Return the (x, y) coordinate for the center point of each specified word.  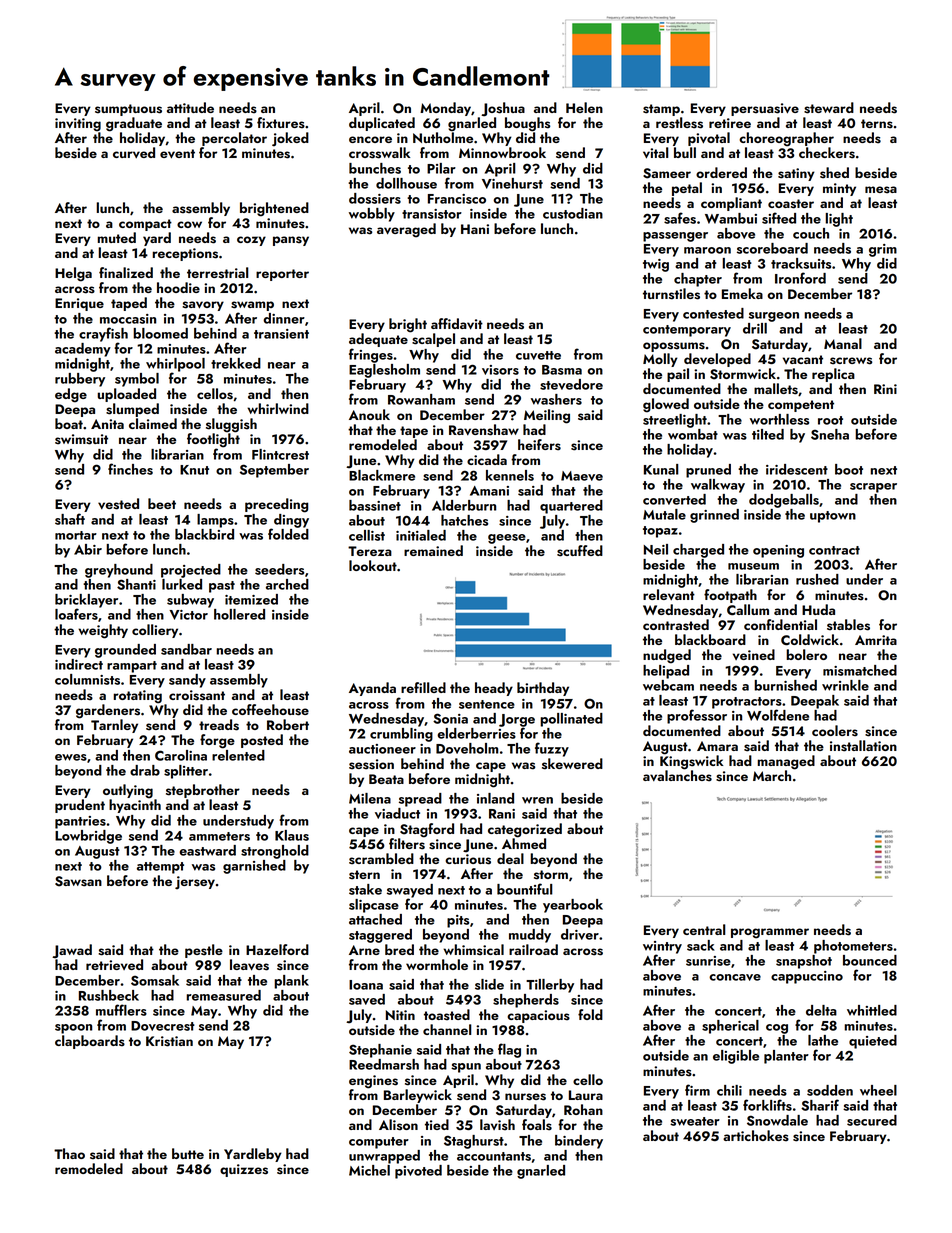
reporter (282, 275)
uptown (833, 517)
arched (287, 584)
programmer (770, 933)
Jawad (72, 951)
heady (494, 689)
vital (656, 153)
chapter (698, 280)
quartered (571, 507)
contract (834, 550)
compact (145, 225)
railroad (533, 949)
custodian (573, 213)
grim (883, 250)
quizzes (244, 1170)
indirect (79, 664)
